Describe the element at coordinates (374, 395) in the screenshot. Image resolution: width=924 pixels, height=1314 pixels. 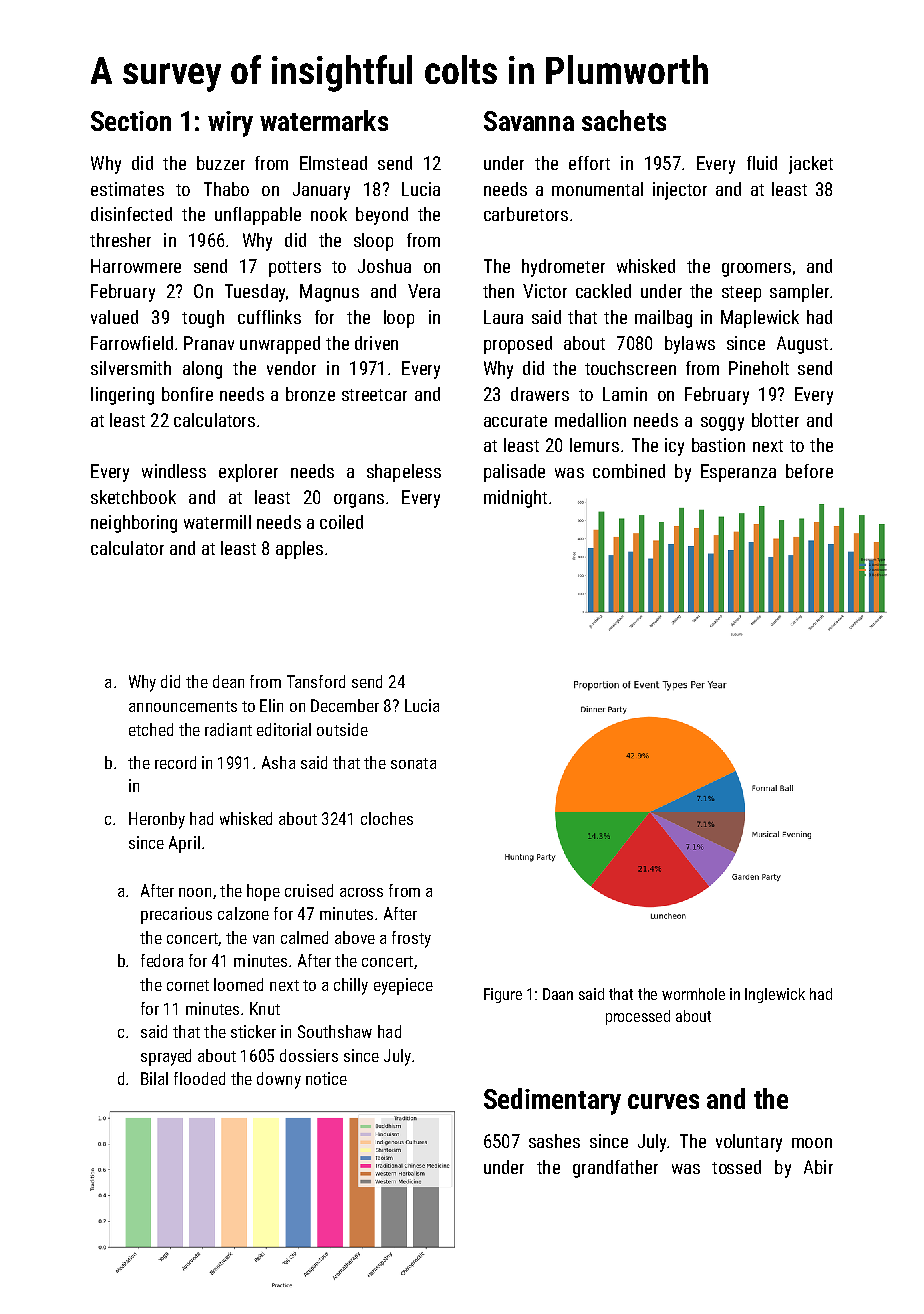
I see `streetcar` at that location.
